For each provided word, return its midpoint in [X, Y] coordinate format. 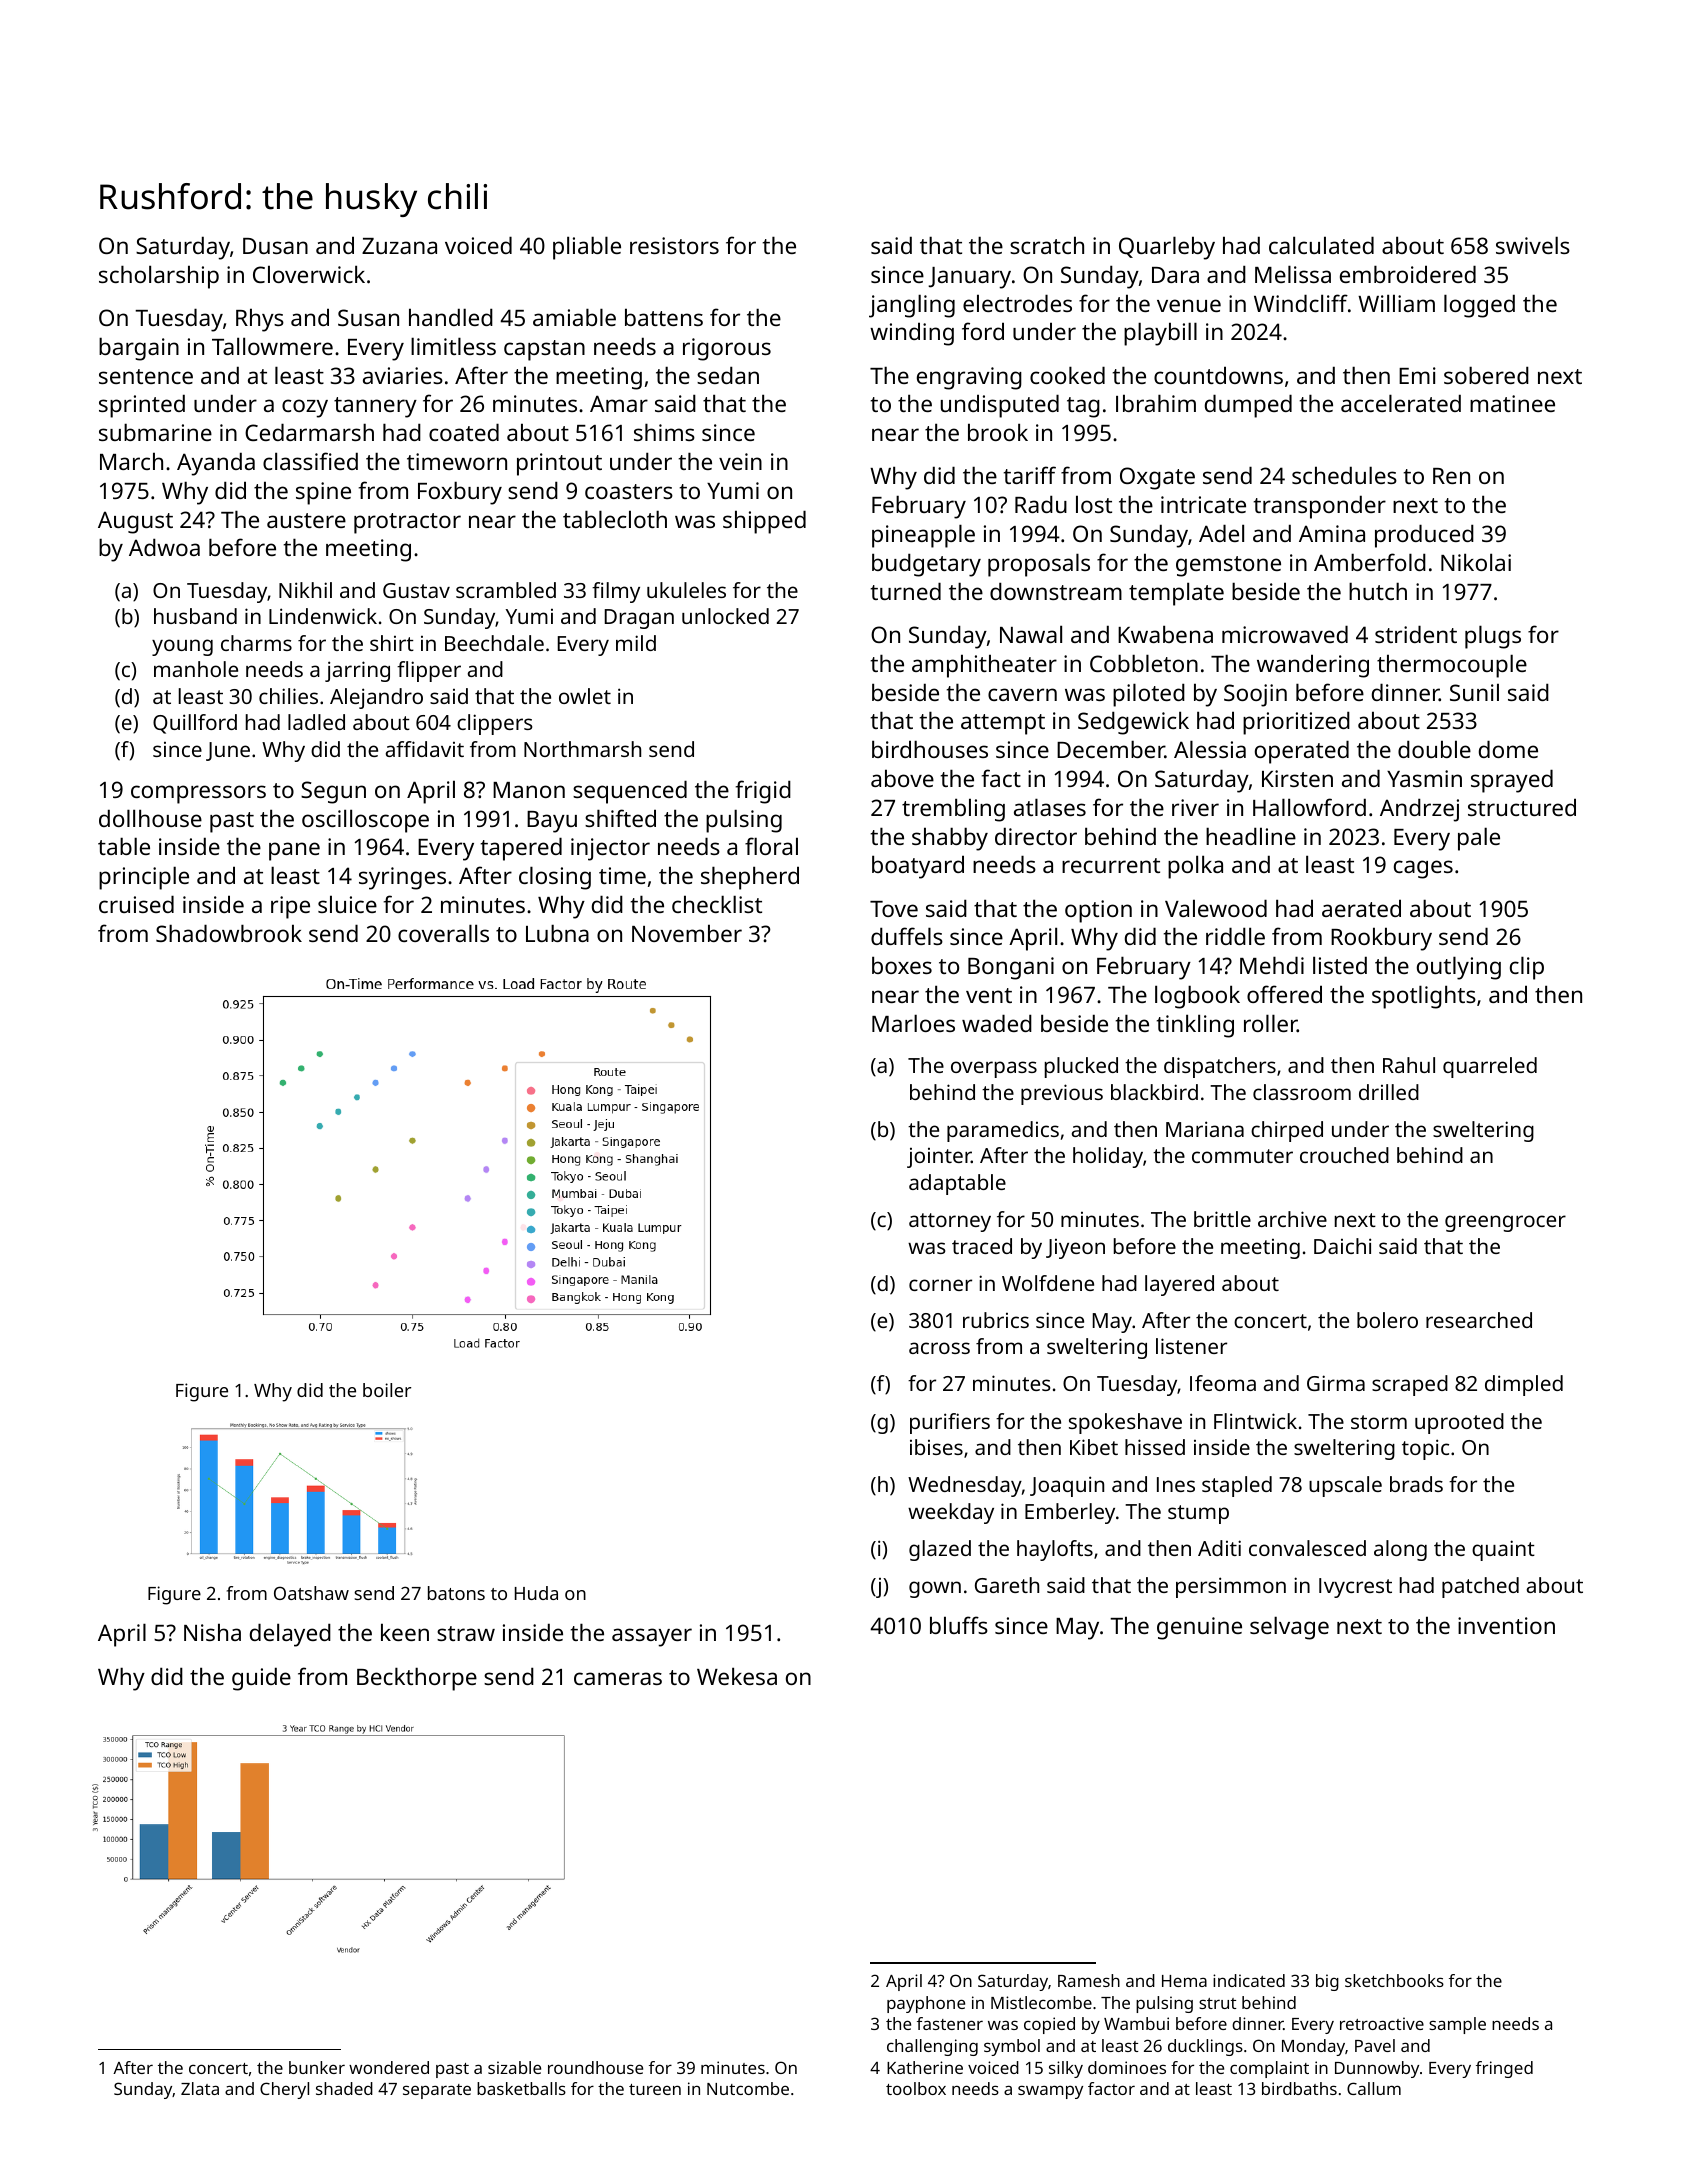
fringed [1504, 2069]
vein [740, 461]
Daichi [1342, 1246]
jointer [939, 1158]
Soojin [1255, 695]
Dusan [275, 246]
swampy [1050, 2092]
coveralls [443, 933]
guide [261, 1679]
